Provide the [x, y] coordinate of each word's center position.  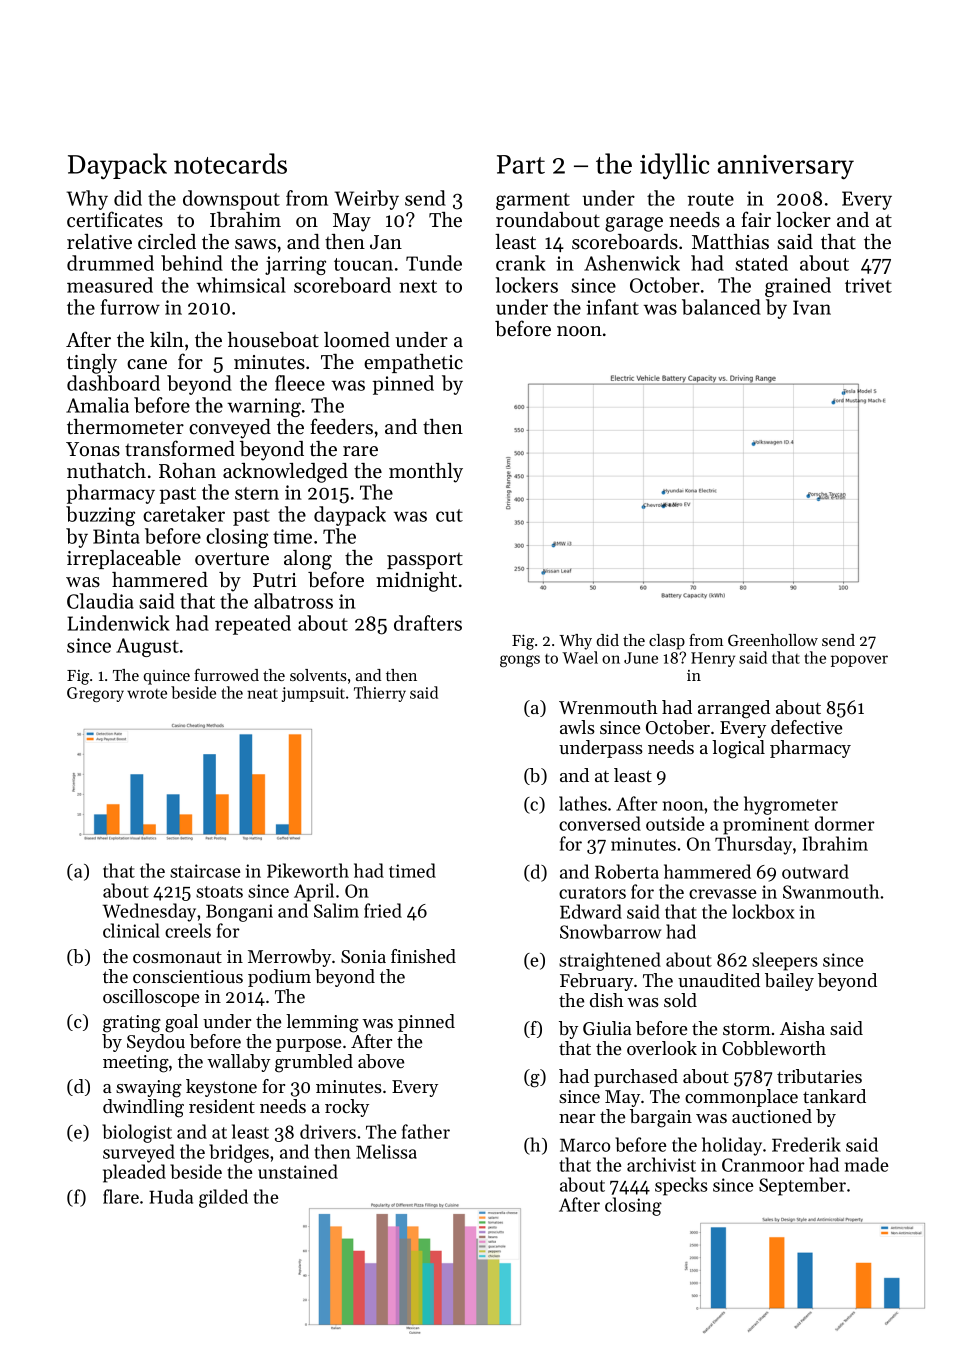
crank [521, 263]
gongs [520, 661]
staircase [205, 871]
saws [255, 244]
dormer [845, 823]
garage [634, 224]
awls [577, 727]
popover [859, 661]
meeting [136, 1064]
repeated [253, 625]
